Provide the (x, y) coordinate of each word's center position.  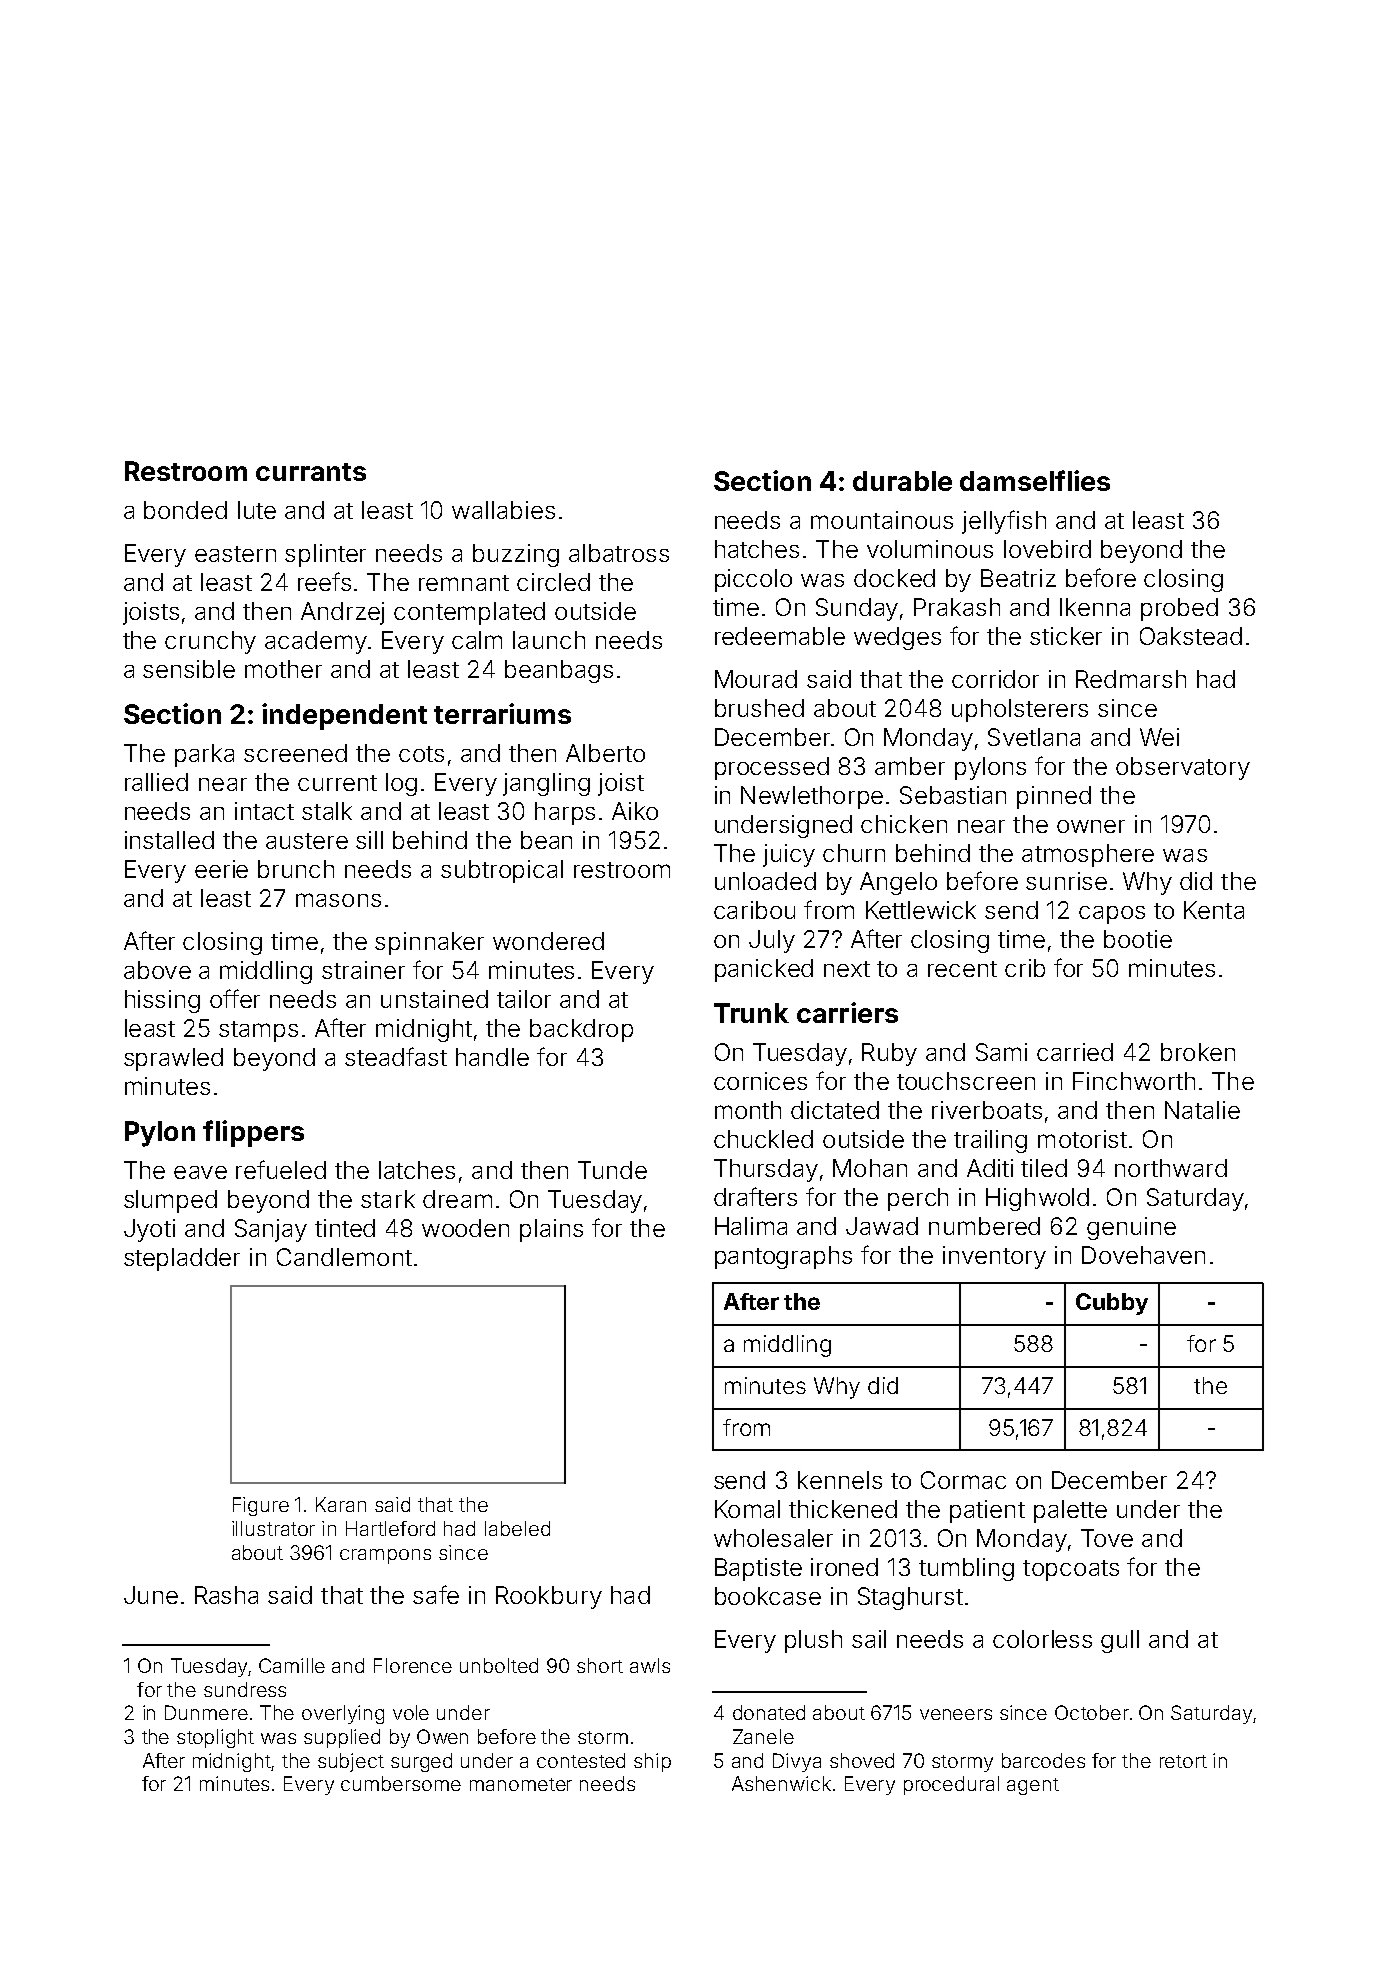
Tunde (612, 1170)
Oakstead (1191, 636)
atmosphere (1088, 855)
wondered (548, 941)
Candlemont (344, 1257)
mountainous (882, 520)
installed (169, 840)
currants (311, 472)
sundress (245, 1689)
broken (1198, 1052)
